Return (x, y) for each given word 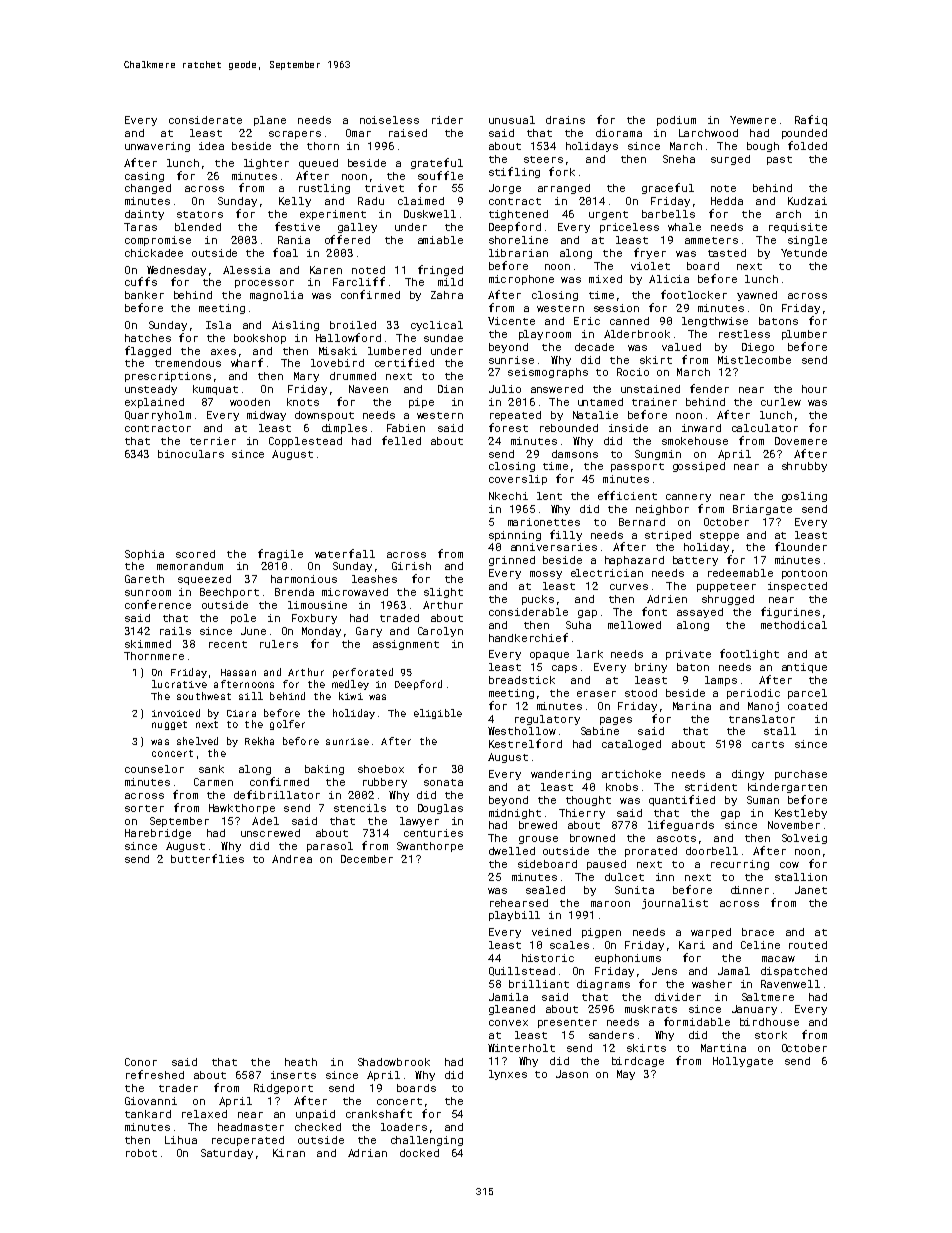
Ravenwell (790, 984)
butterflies (207, 858)
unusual (512, 120)
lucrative (179, 684)
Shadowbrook (394, 1062)
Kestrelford (525, 743)
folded (807, 145)
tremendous (188, 363)
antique (804, 668)
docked (419, 1153)
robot (141, 1153)
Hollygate (743, 1062)
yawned (757, 296)
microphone (521, 280)
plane (270, 121)
